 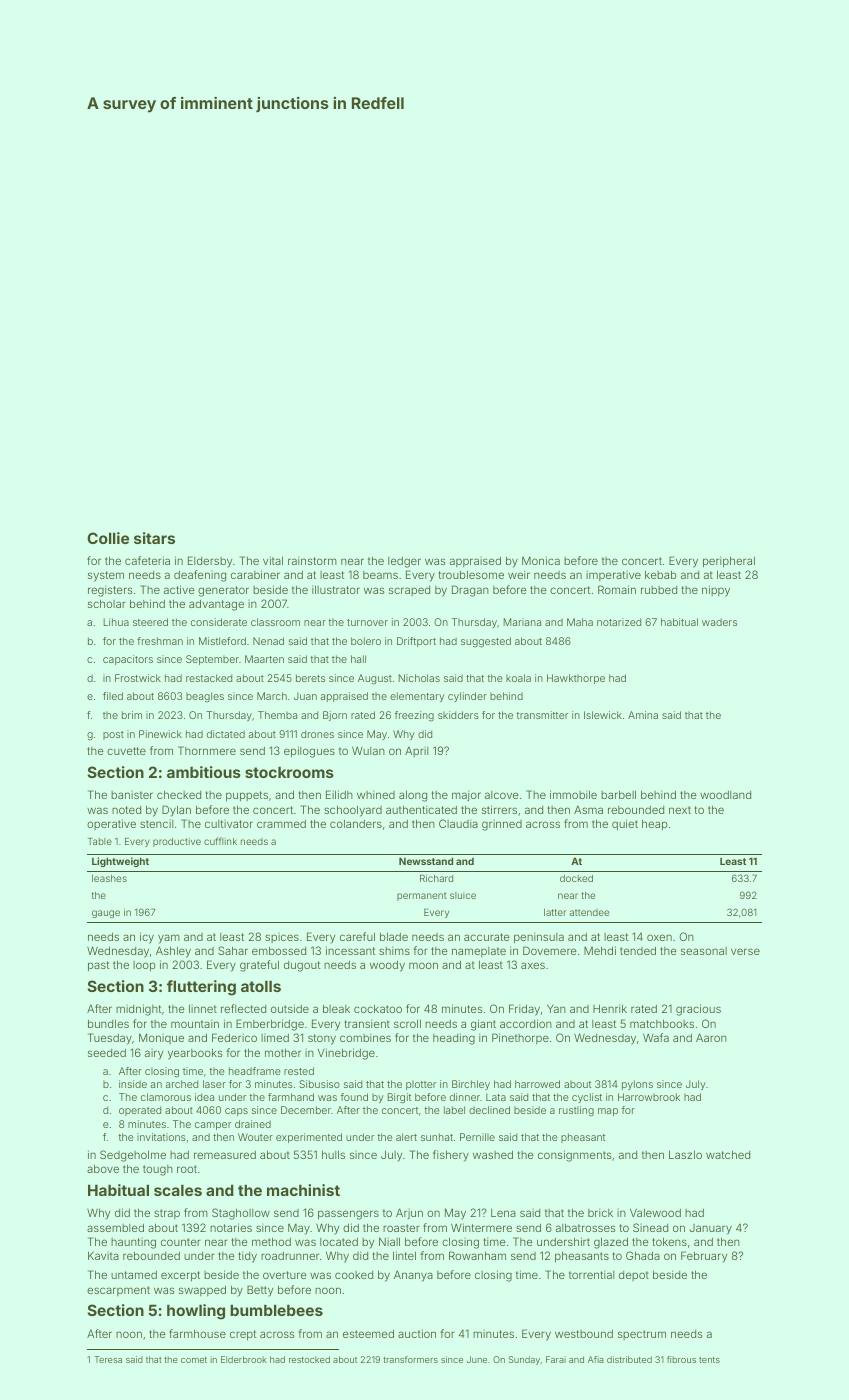 I want to click on passengers, so click(x=348, y=1215).
